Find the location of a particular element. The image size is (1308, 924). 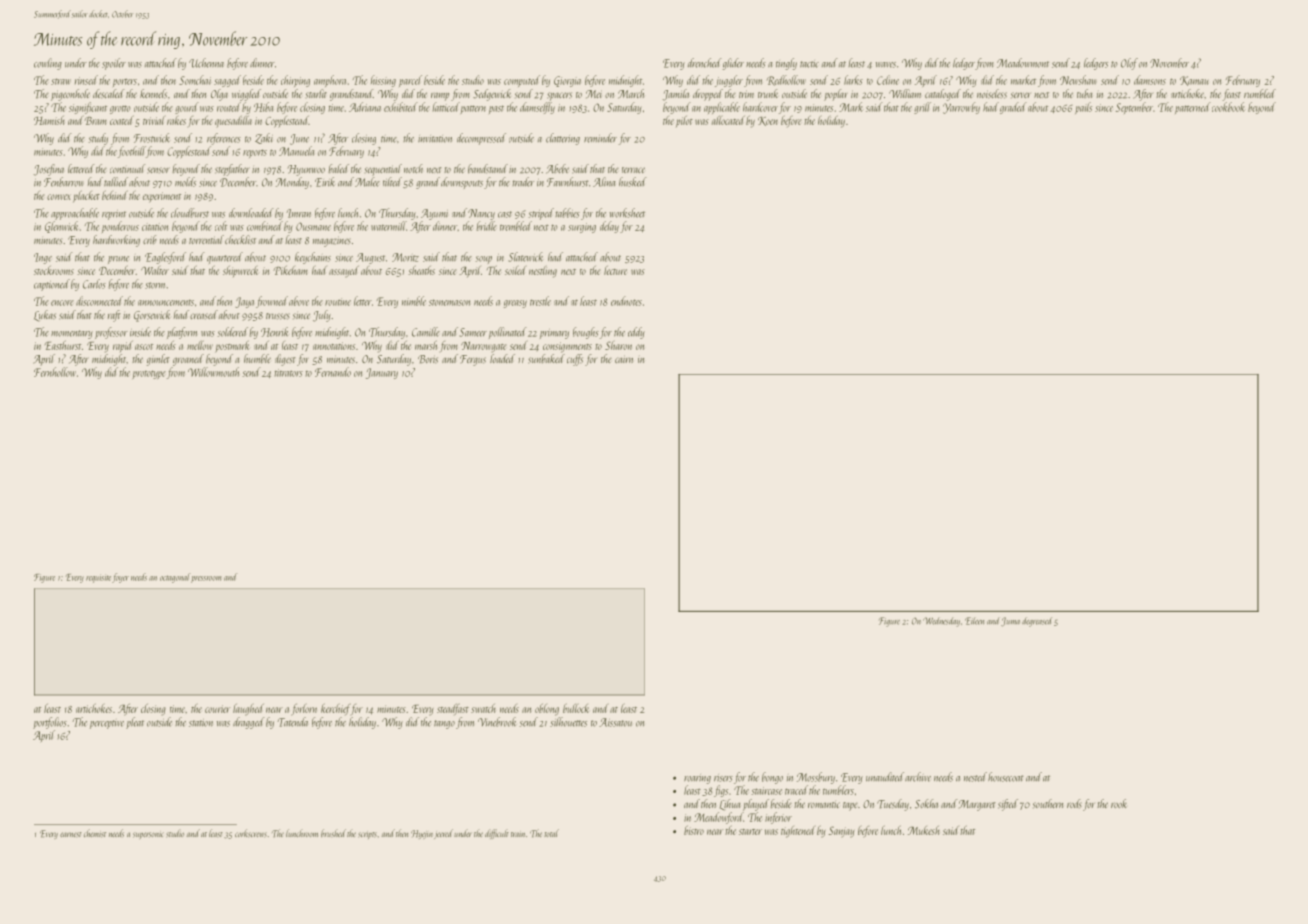

rods is located at coordinates (1074, 804).
